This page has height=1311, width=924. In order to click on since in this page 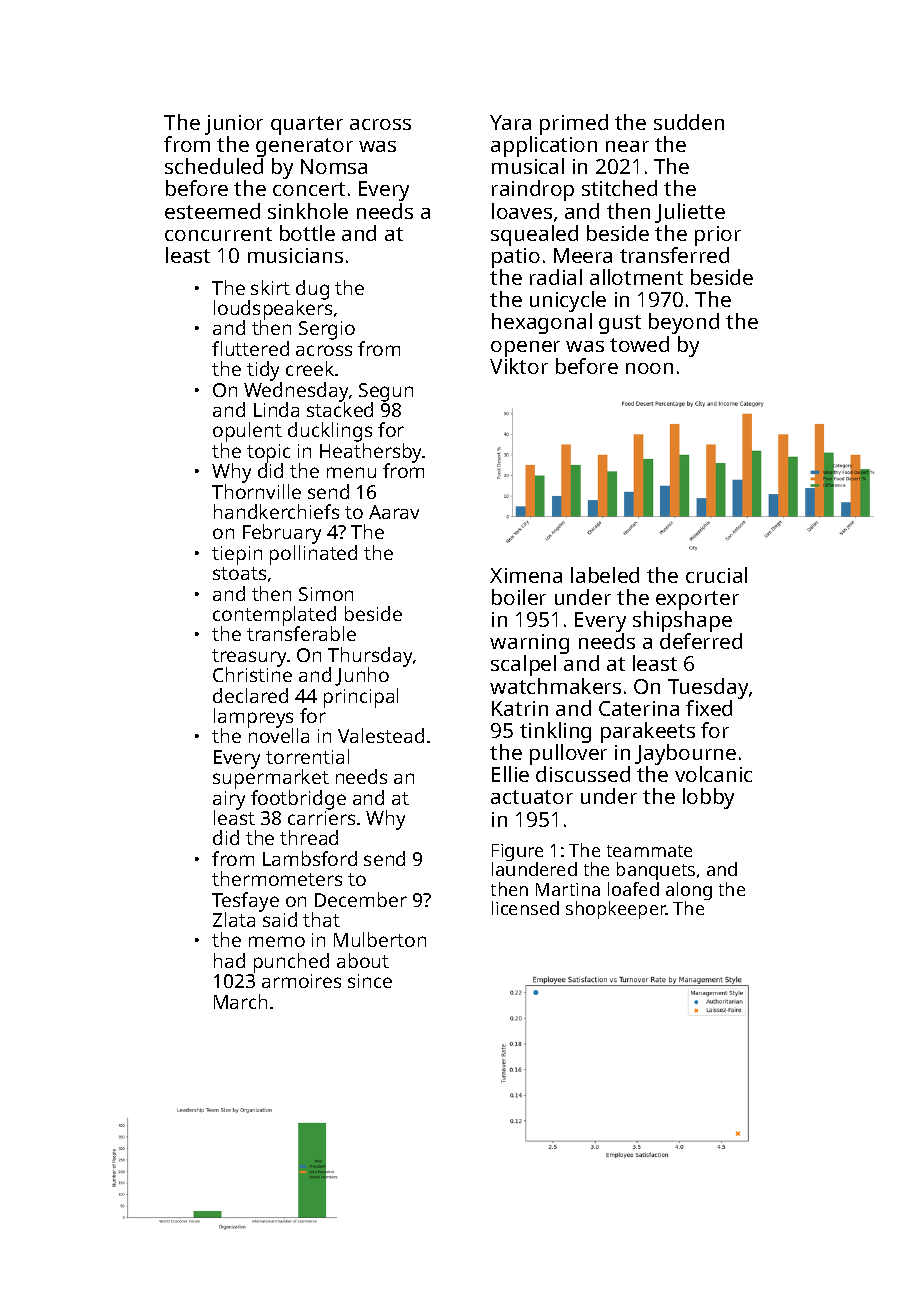, I will do `click(370, 981)`.
